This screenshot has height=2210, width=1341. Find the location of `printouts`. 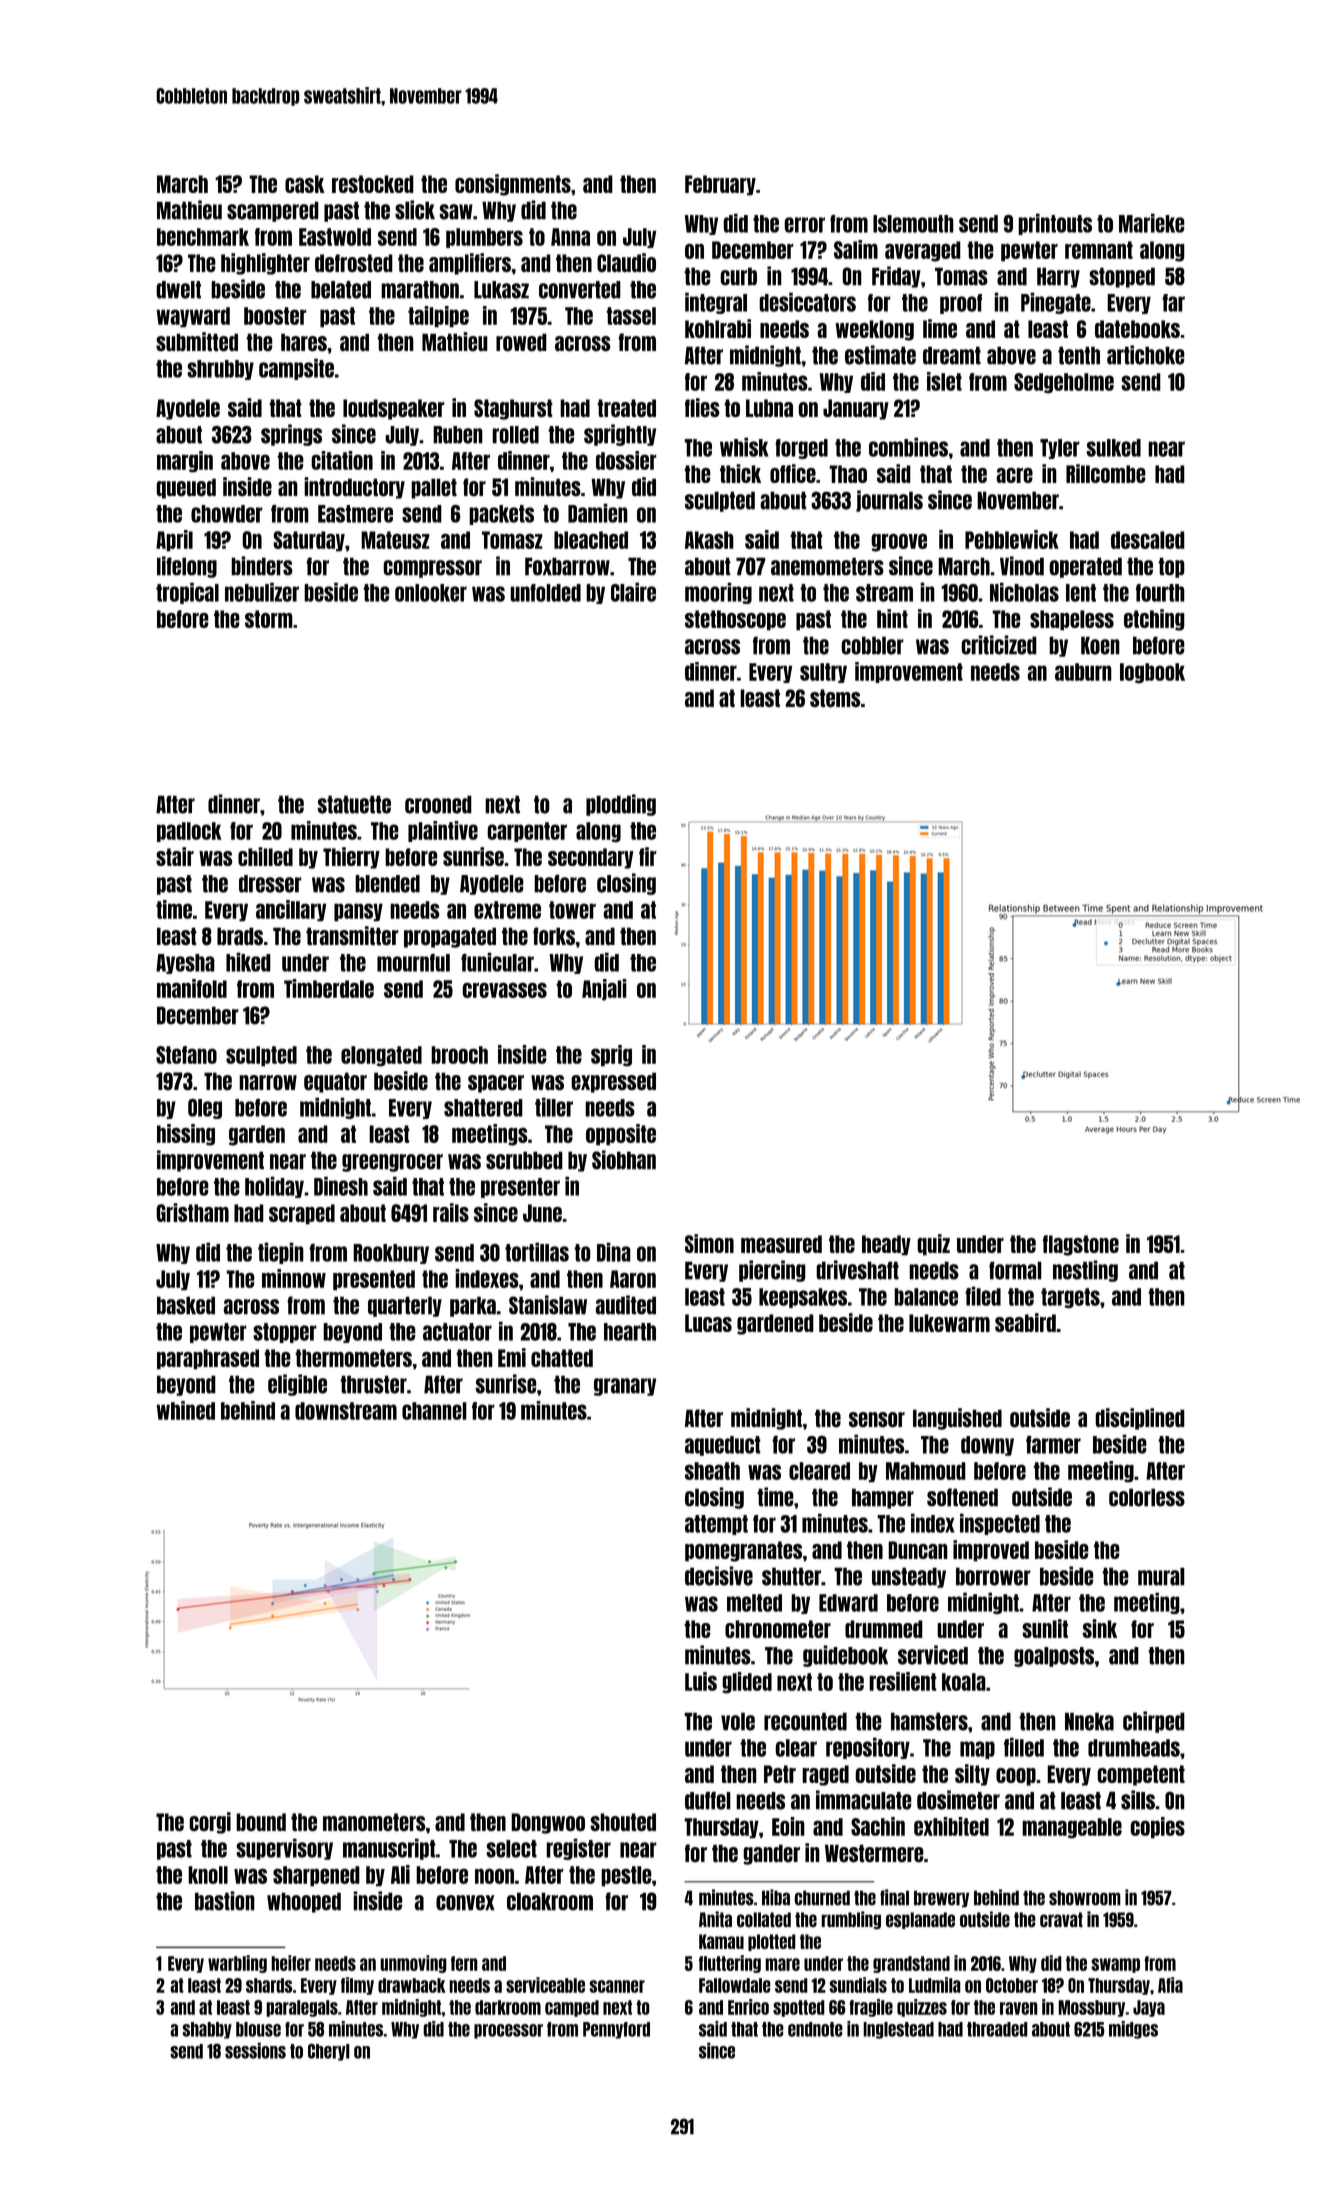

printouts is located at coordinates (1055, 224).
